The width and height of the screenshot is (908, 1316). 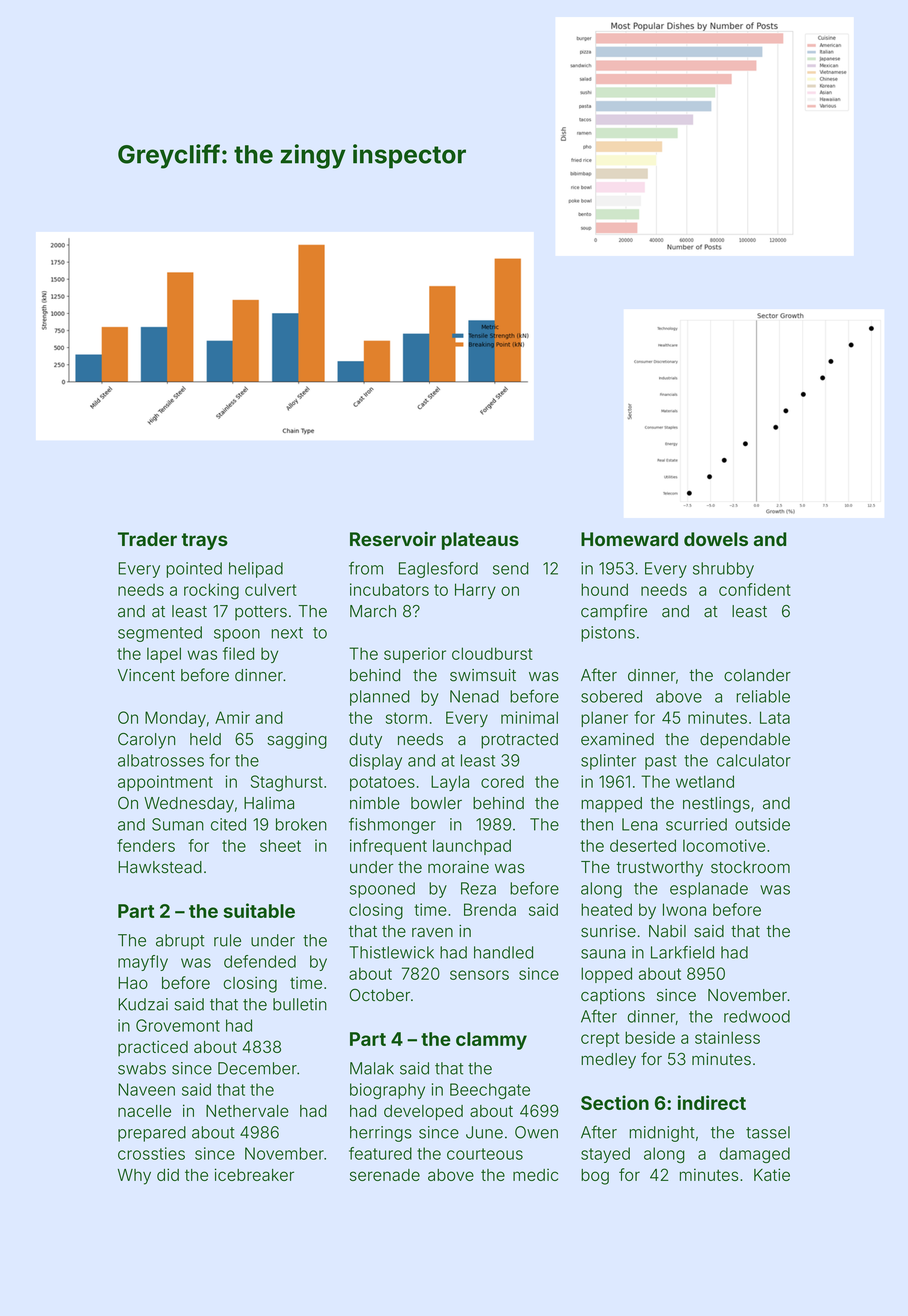 I want to click on medic, so click(x=535, y=1175).
